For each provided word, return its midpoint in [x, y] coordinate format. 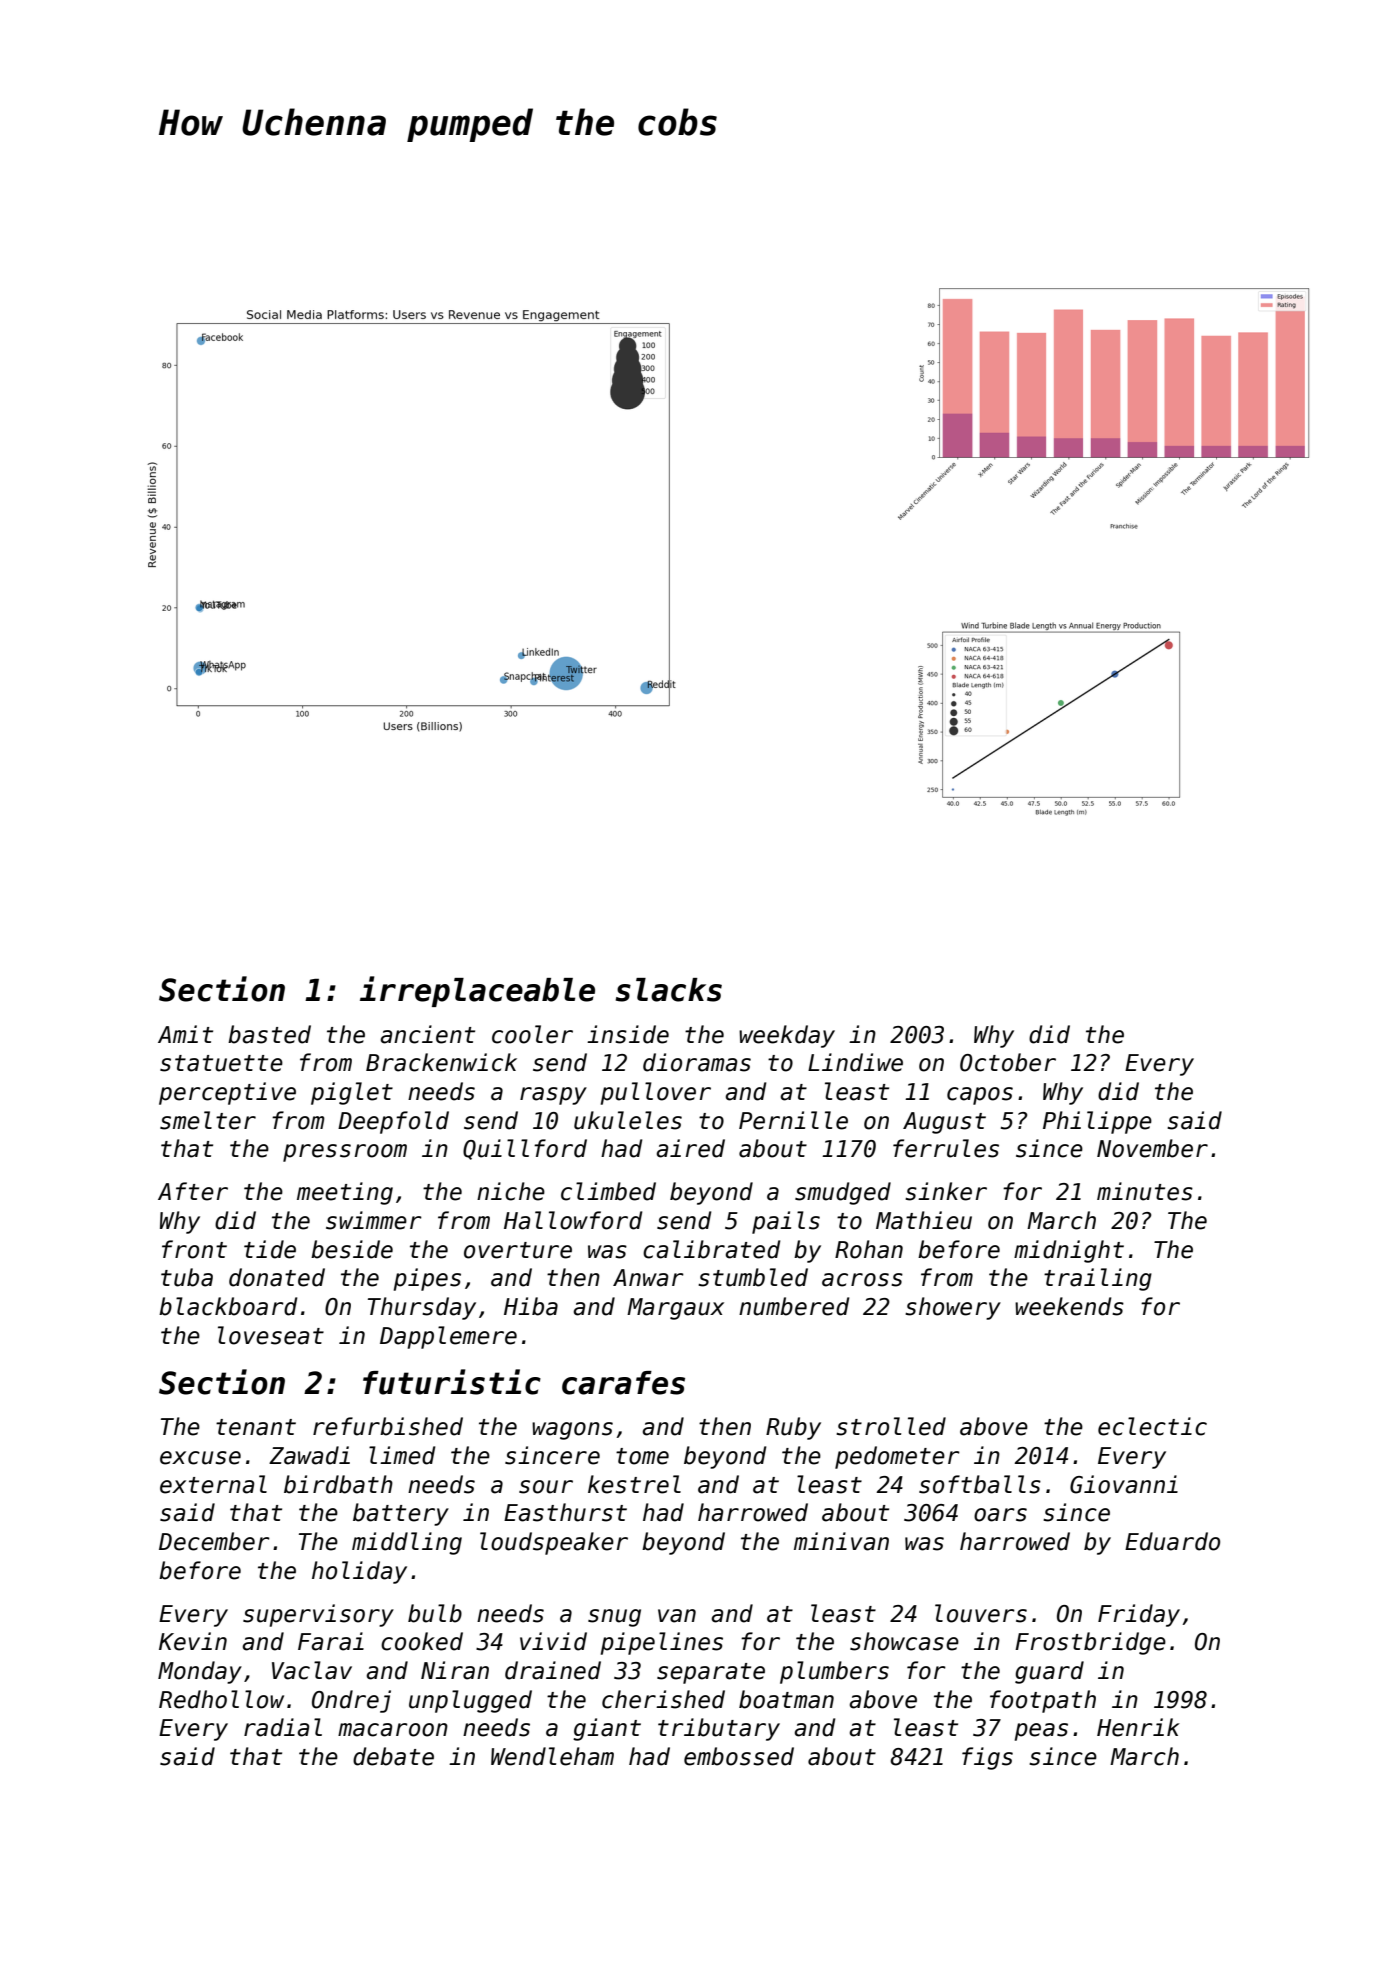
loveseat [271, 1335]
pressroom [345, 1153]
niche [511, 1191]
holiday [359, 1572]
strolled [891, 1426]
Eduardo [1172, 1541]
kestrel [634, 1484]
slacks [669, 990]
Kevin [193, 1641]
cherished [663, 1699]
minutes [1145, 1191]
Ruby [793, 1428]
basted [269, 1034]
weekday [787, 1036]
